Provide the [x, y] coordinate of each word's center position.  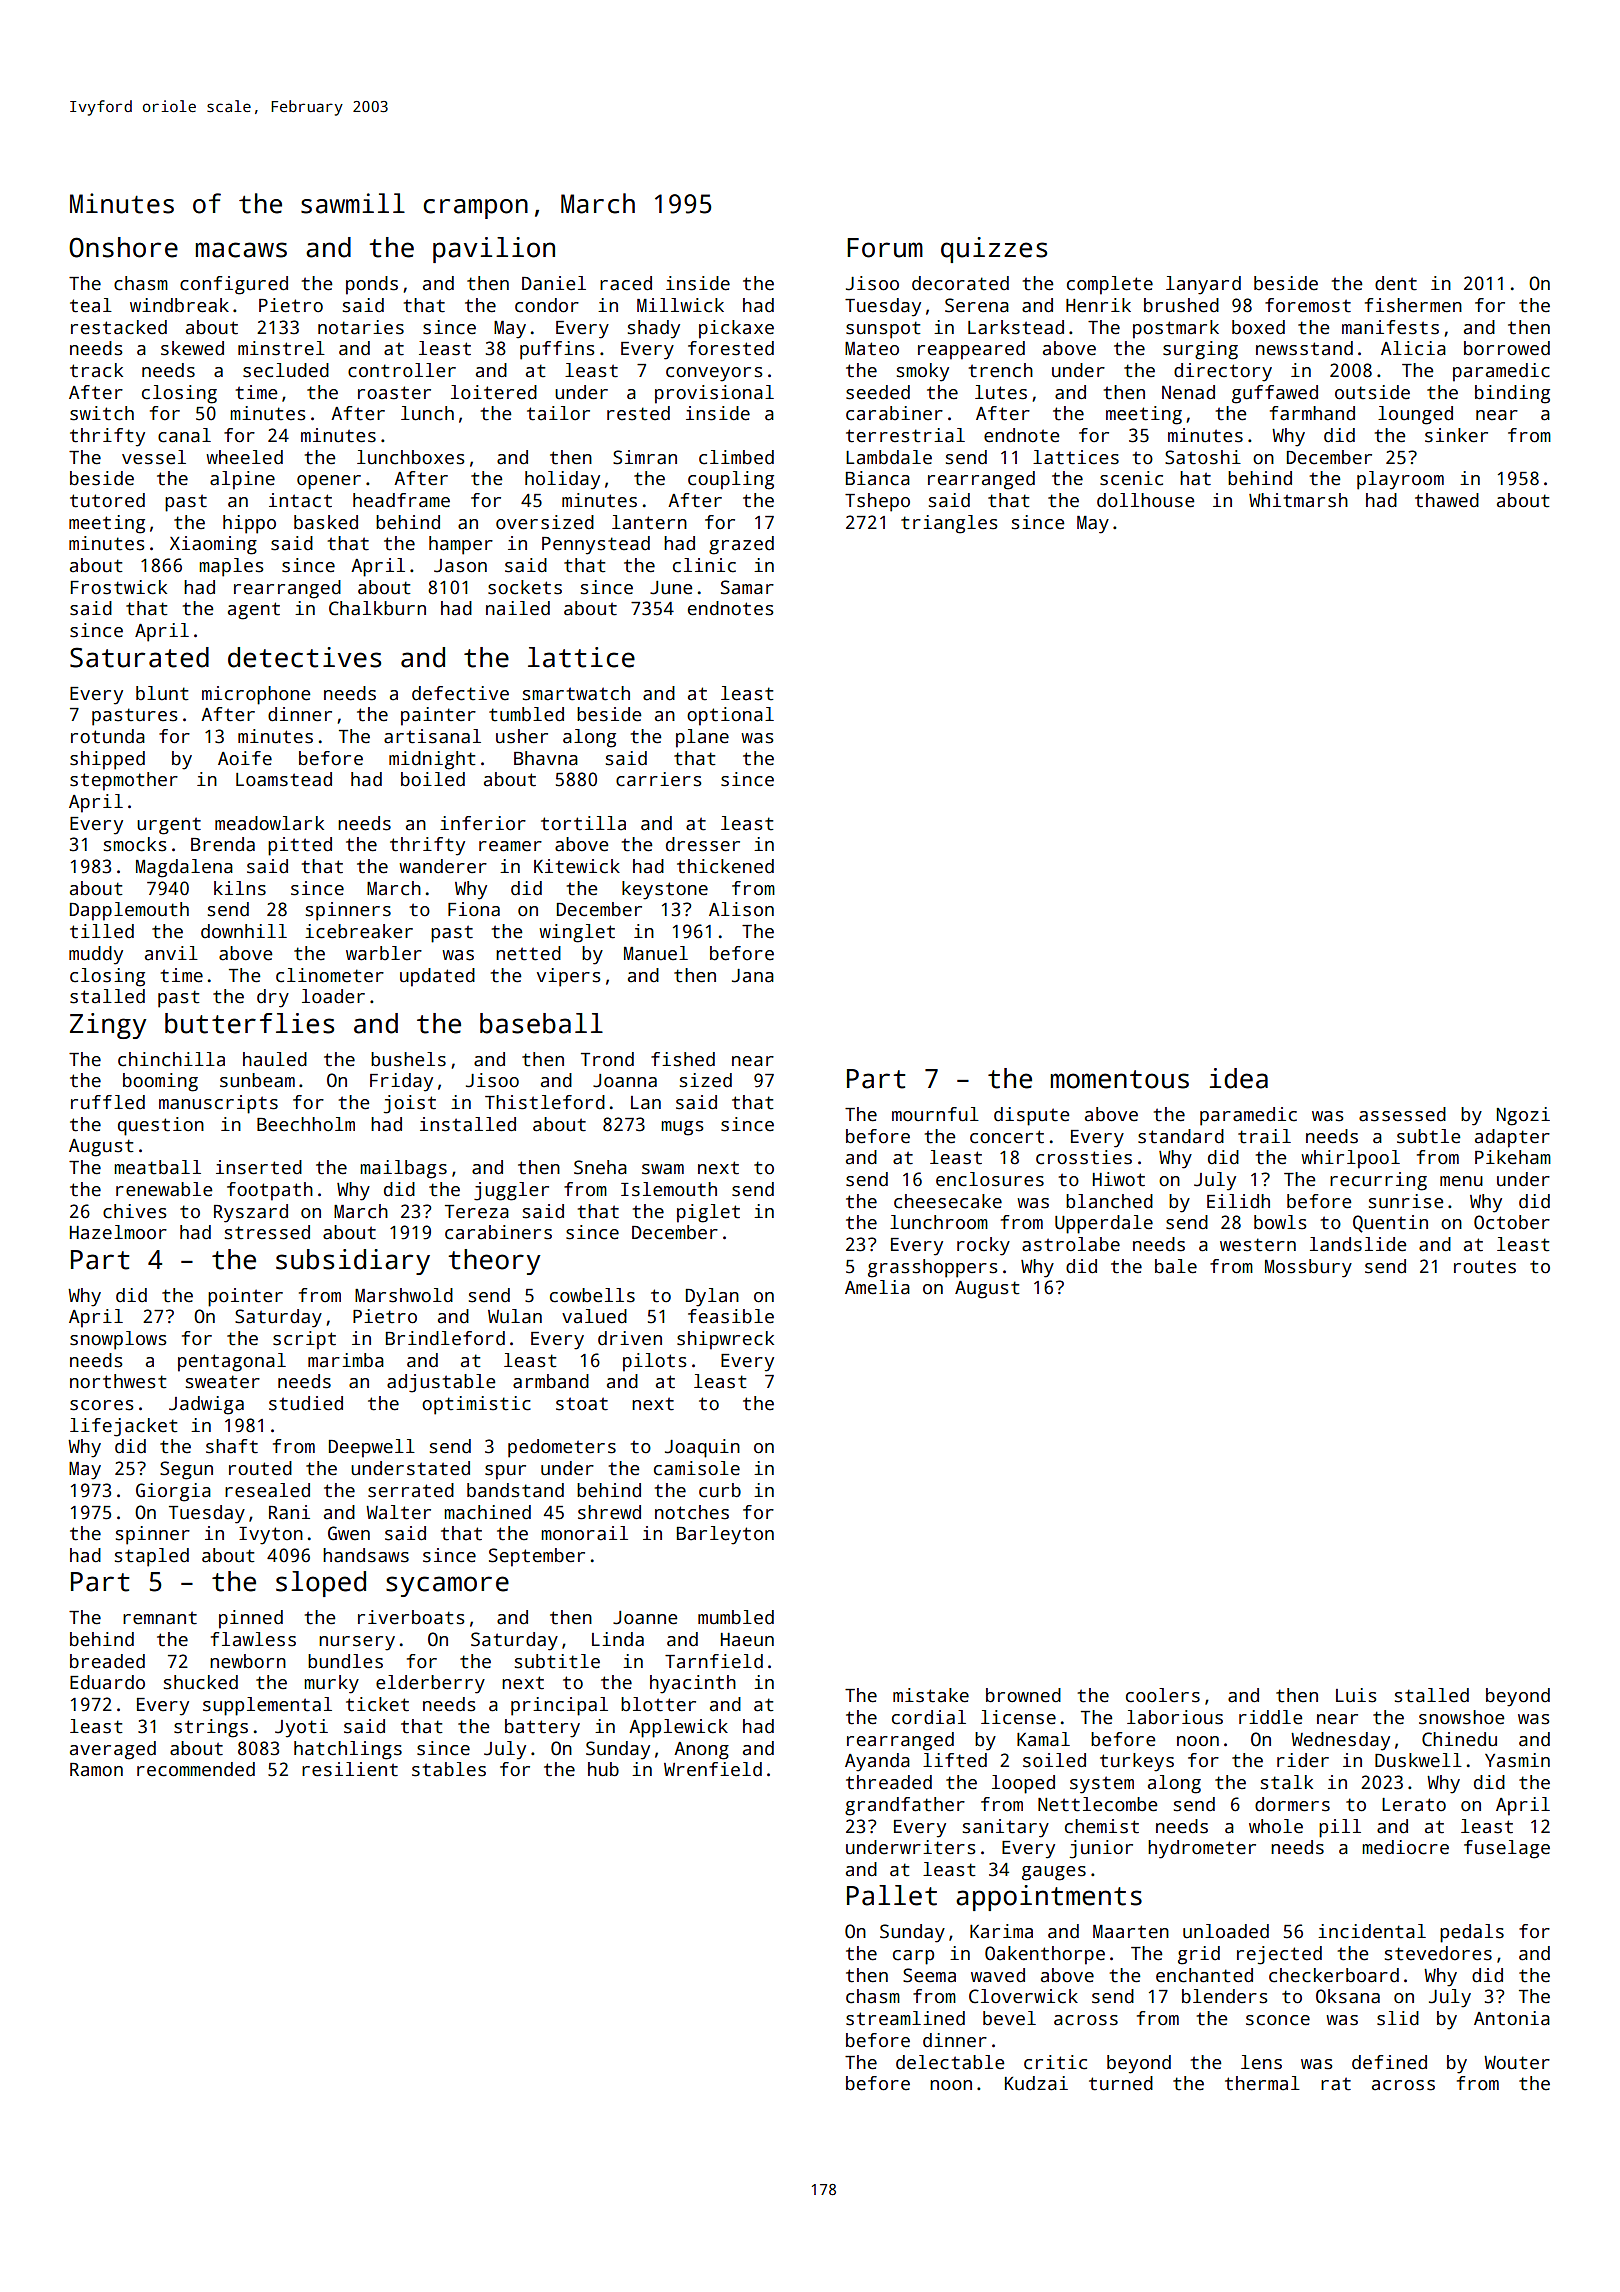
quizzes [994, 250]
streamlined [905, 2018]
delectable [950, 2062]
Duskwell [1418, 1760]
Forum [885, 248]
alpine [242, 480]
